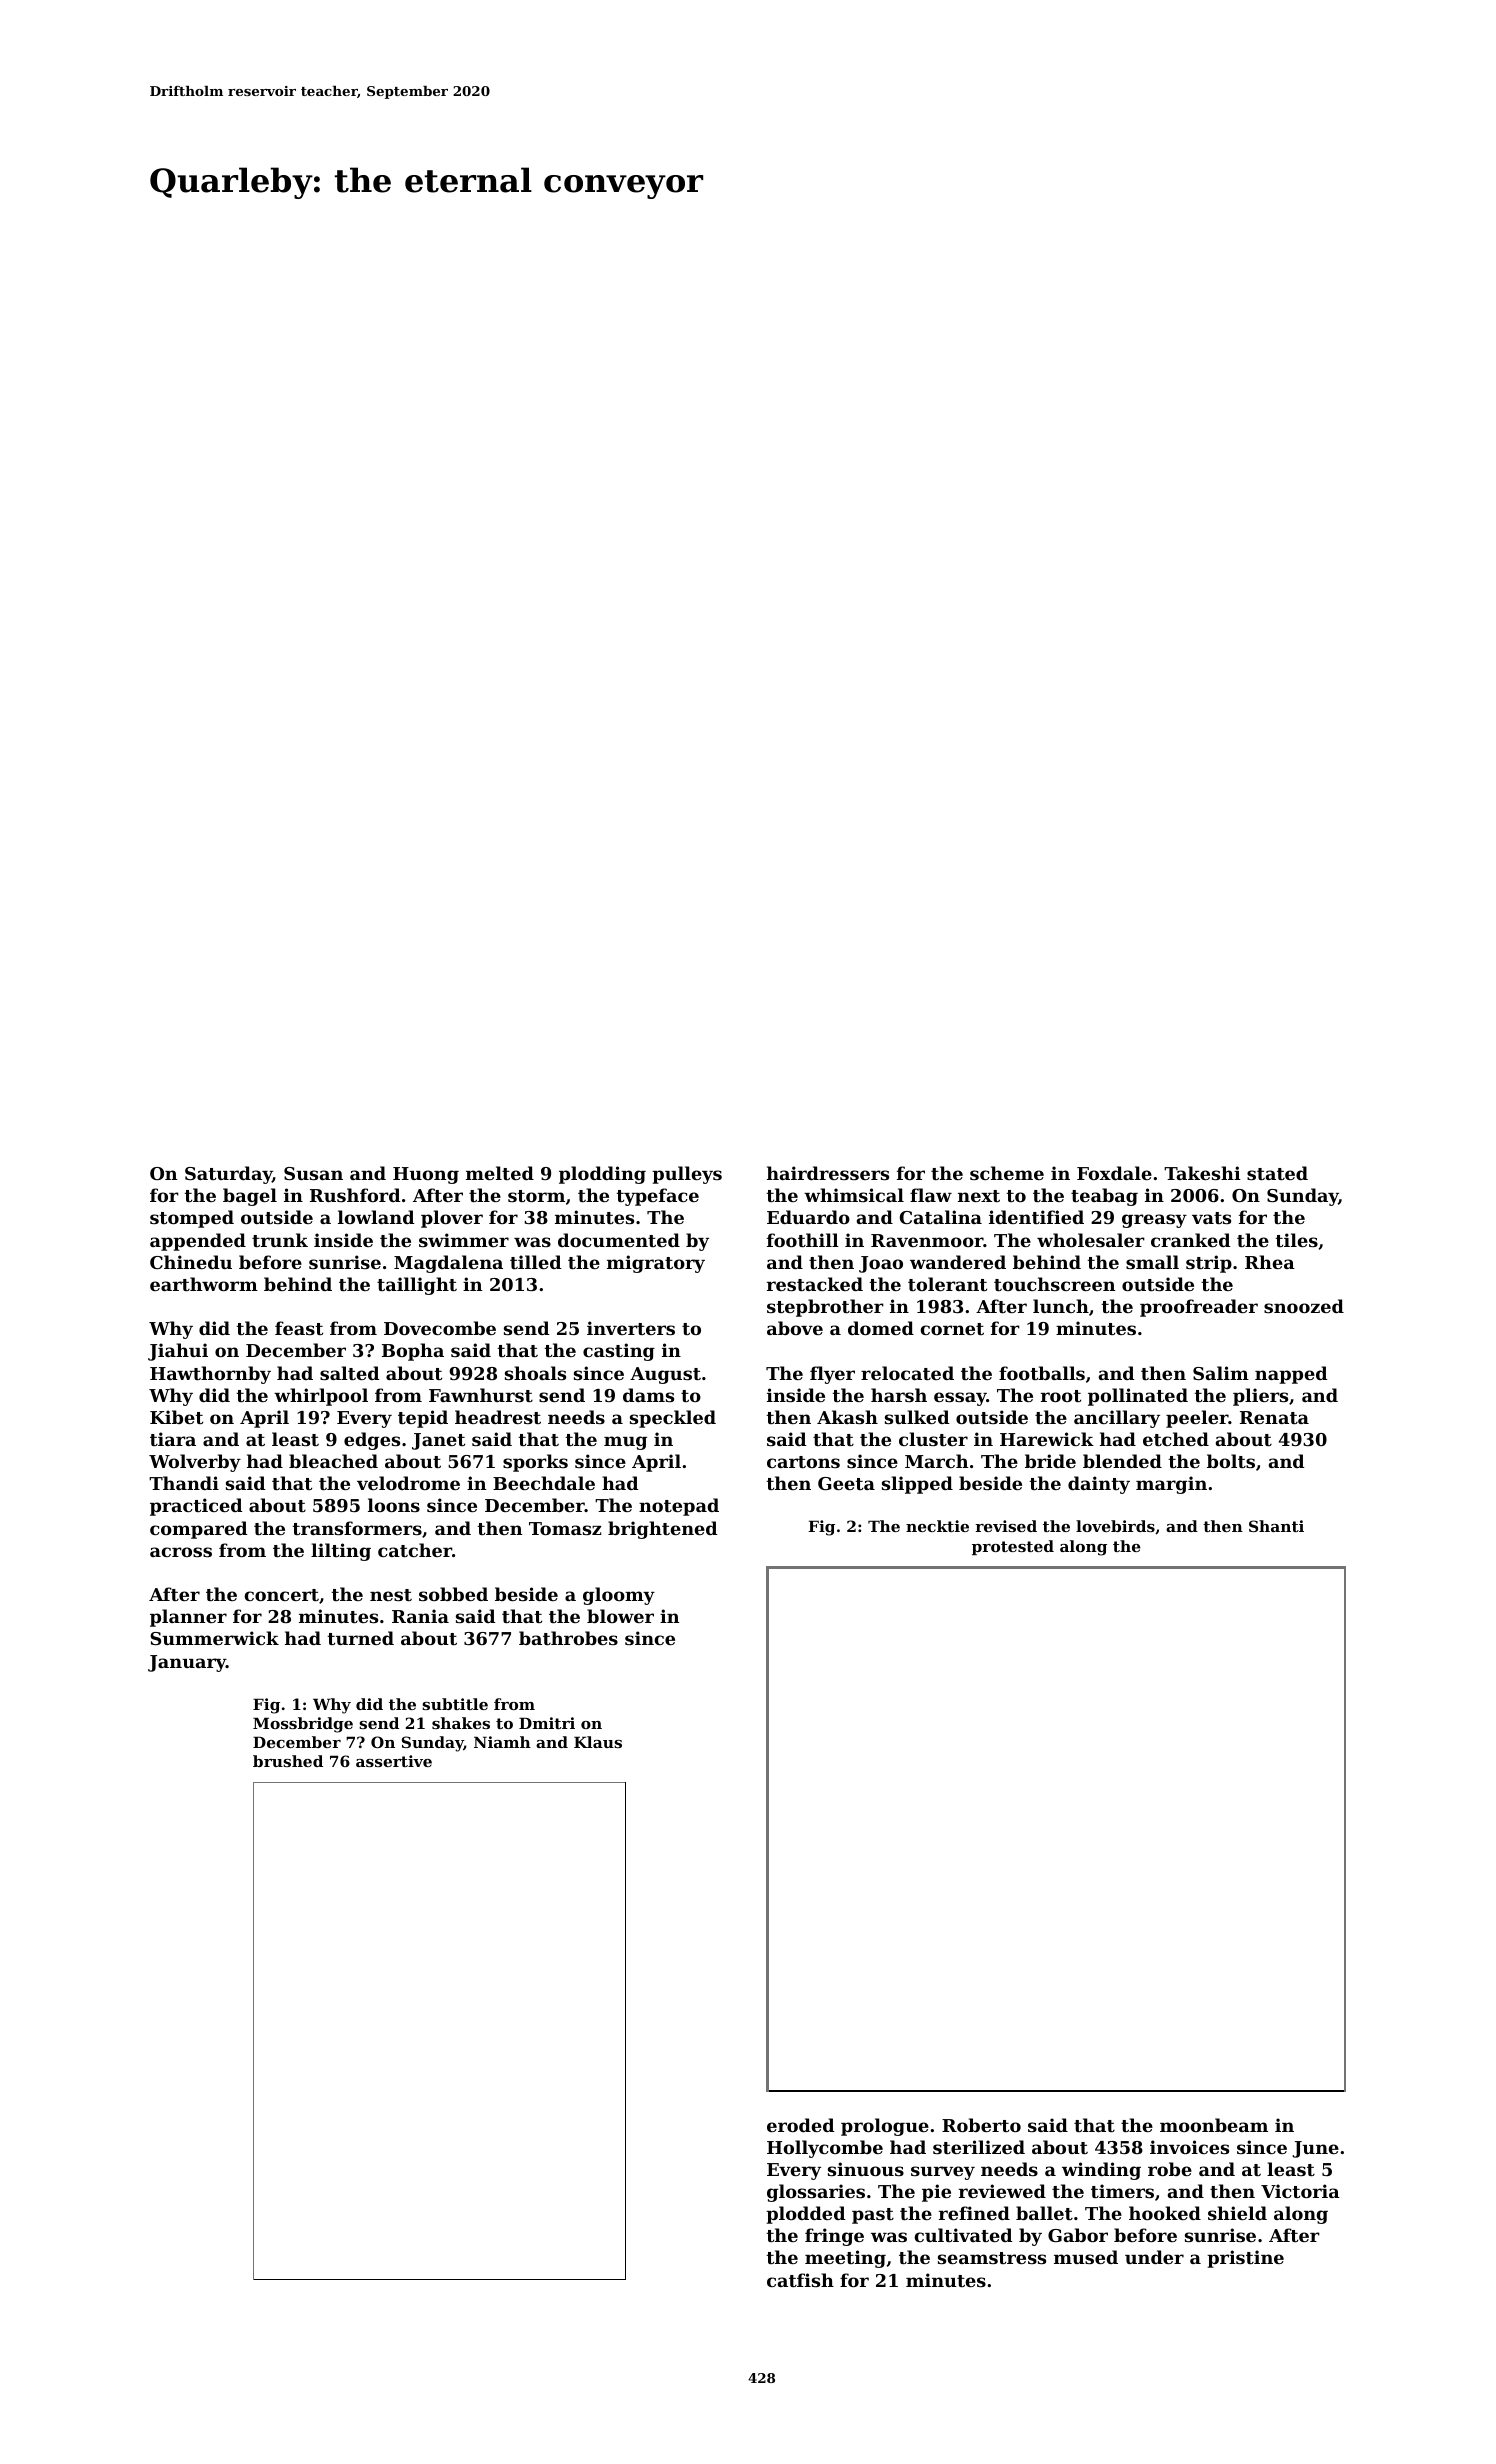  Describe the element at coordinates (1007, 1173) in the document. I see `scheme` at that location.
